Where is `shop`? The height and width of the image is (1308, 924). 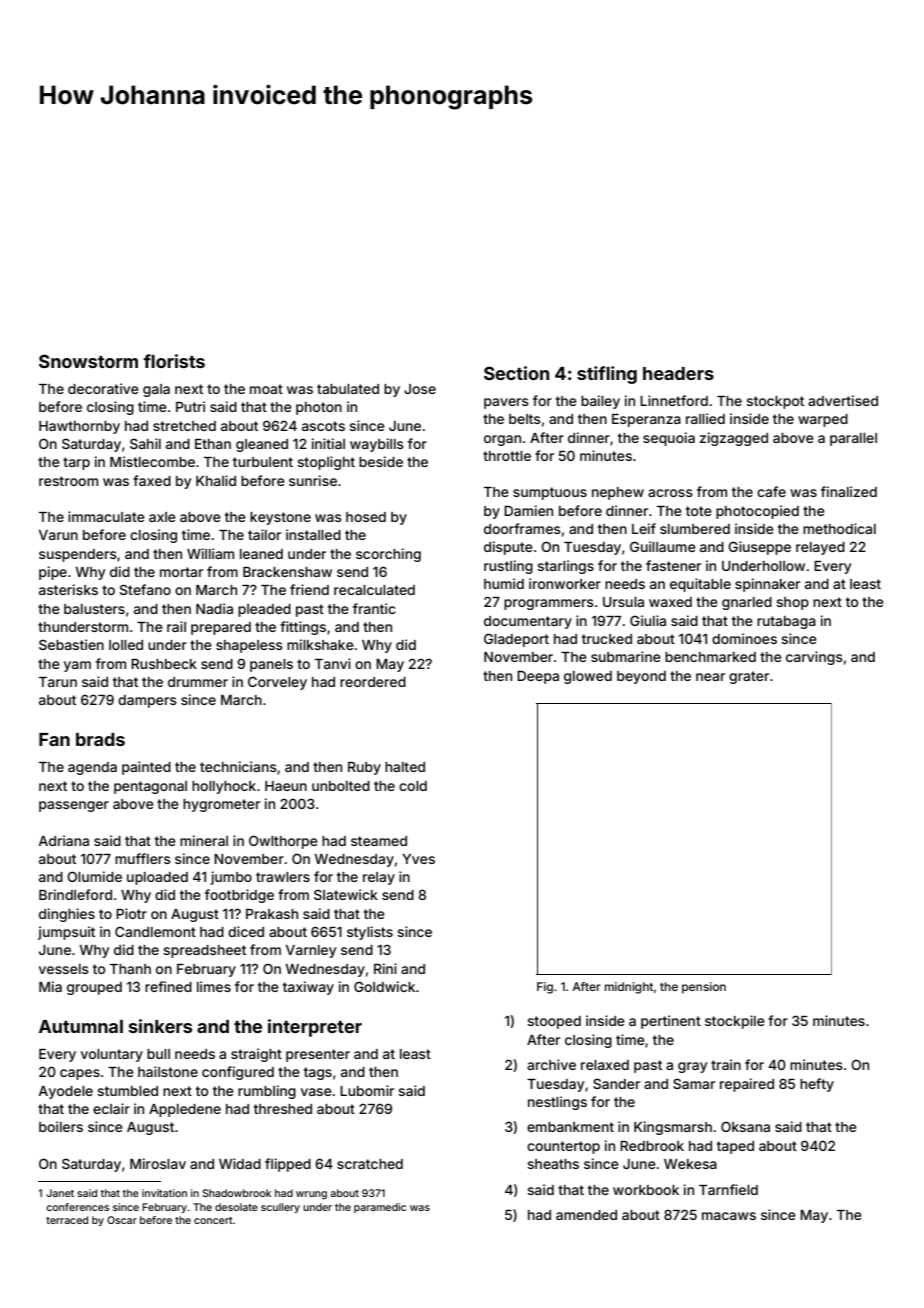
shop is located at coordinates (792, 603).
